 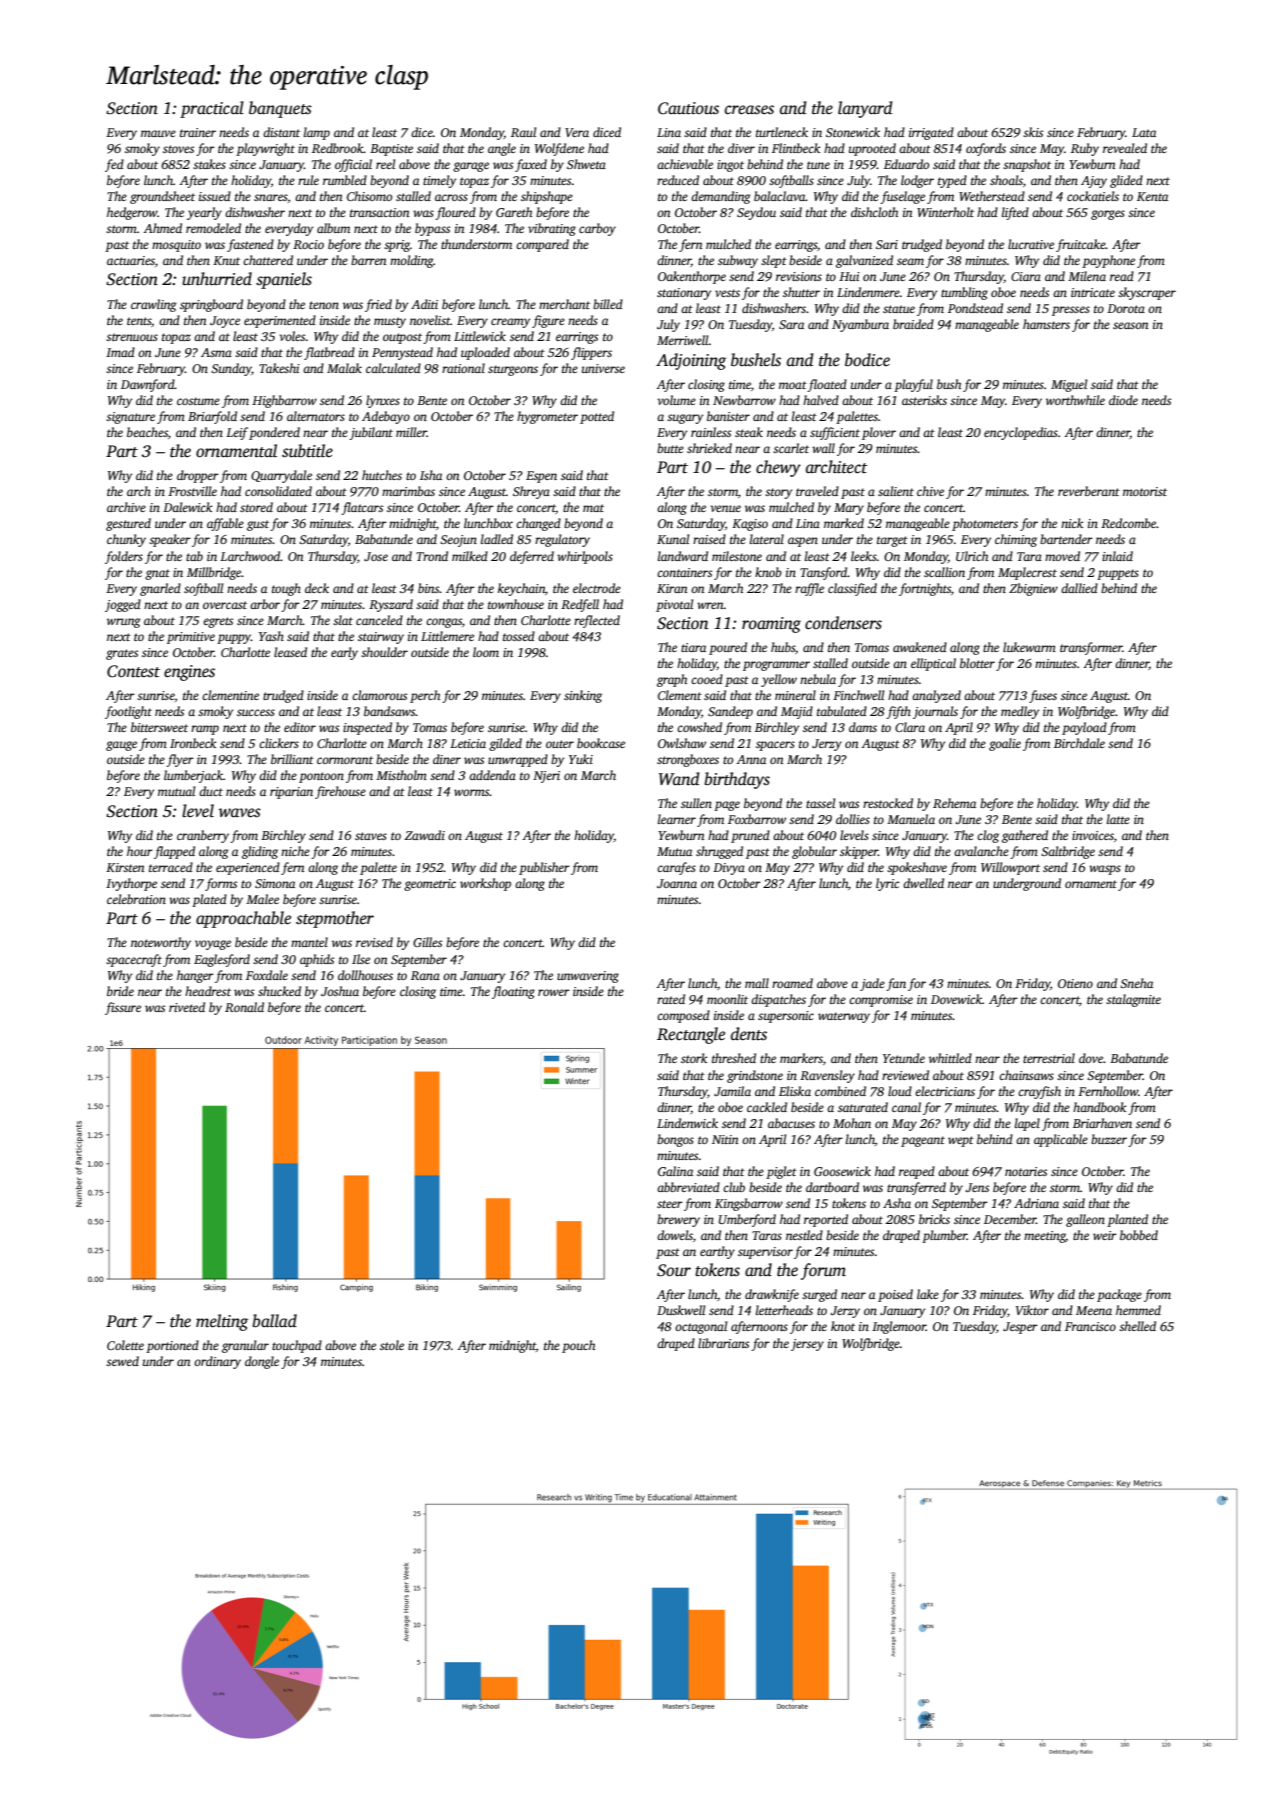 I want to click on steer, so click(x=670, y=1204).
